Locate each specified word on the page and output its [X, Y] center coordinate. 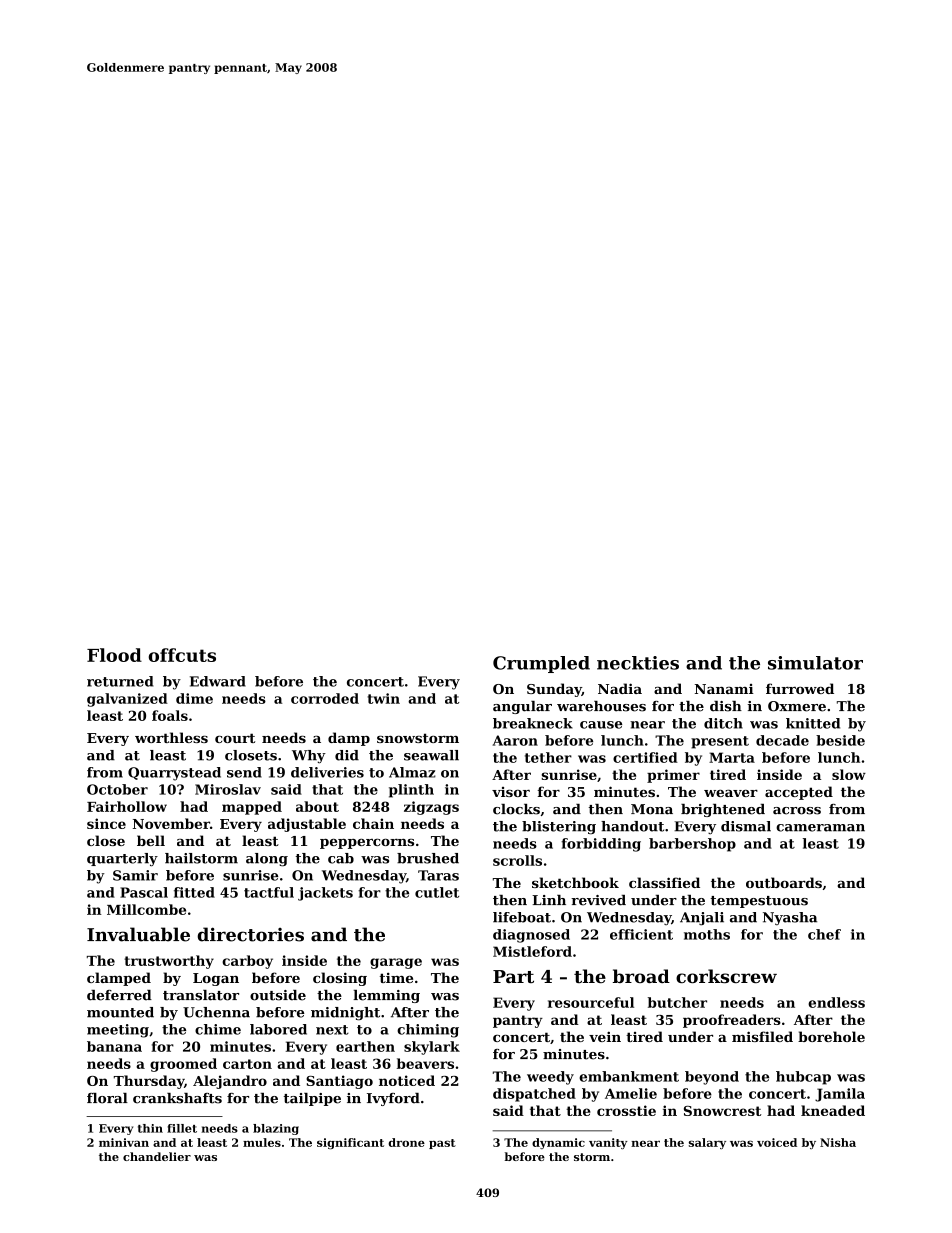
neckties [638, 663]
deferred [119, 995]
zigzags [431, 808]
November [171, 823]
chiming [428, 1031]
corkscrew [726, 976]
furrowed [800, 688]
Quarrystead [174, 774]
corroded [325, 698]
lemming [386, 996]
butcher [677, 1002]
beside [840, 740]
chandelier [157, 1156]
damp [349, 739]
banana [114, 1046]
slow [849, 774]
